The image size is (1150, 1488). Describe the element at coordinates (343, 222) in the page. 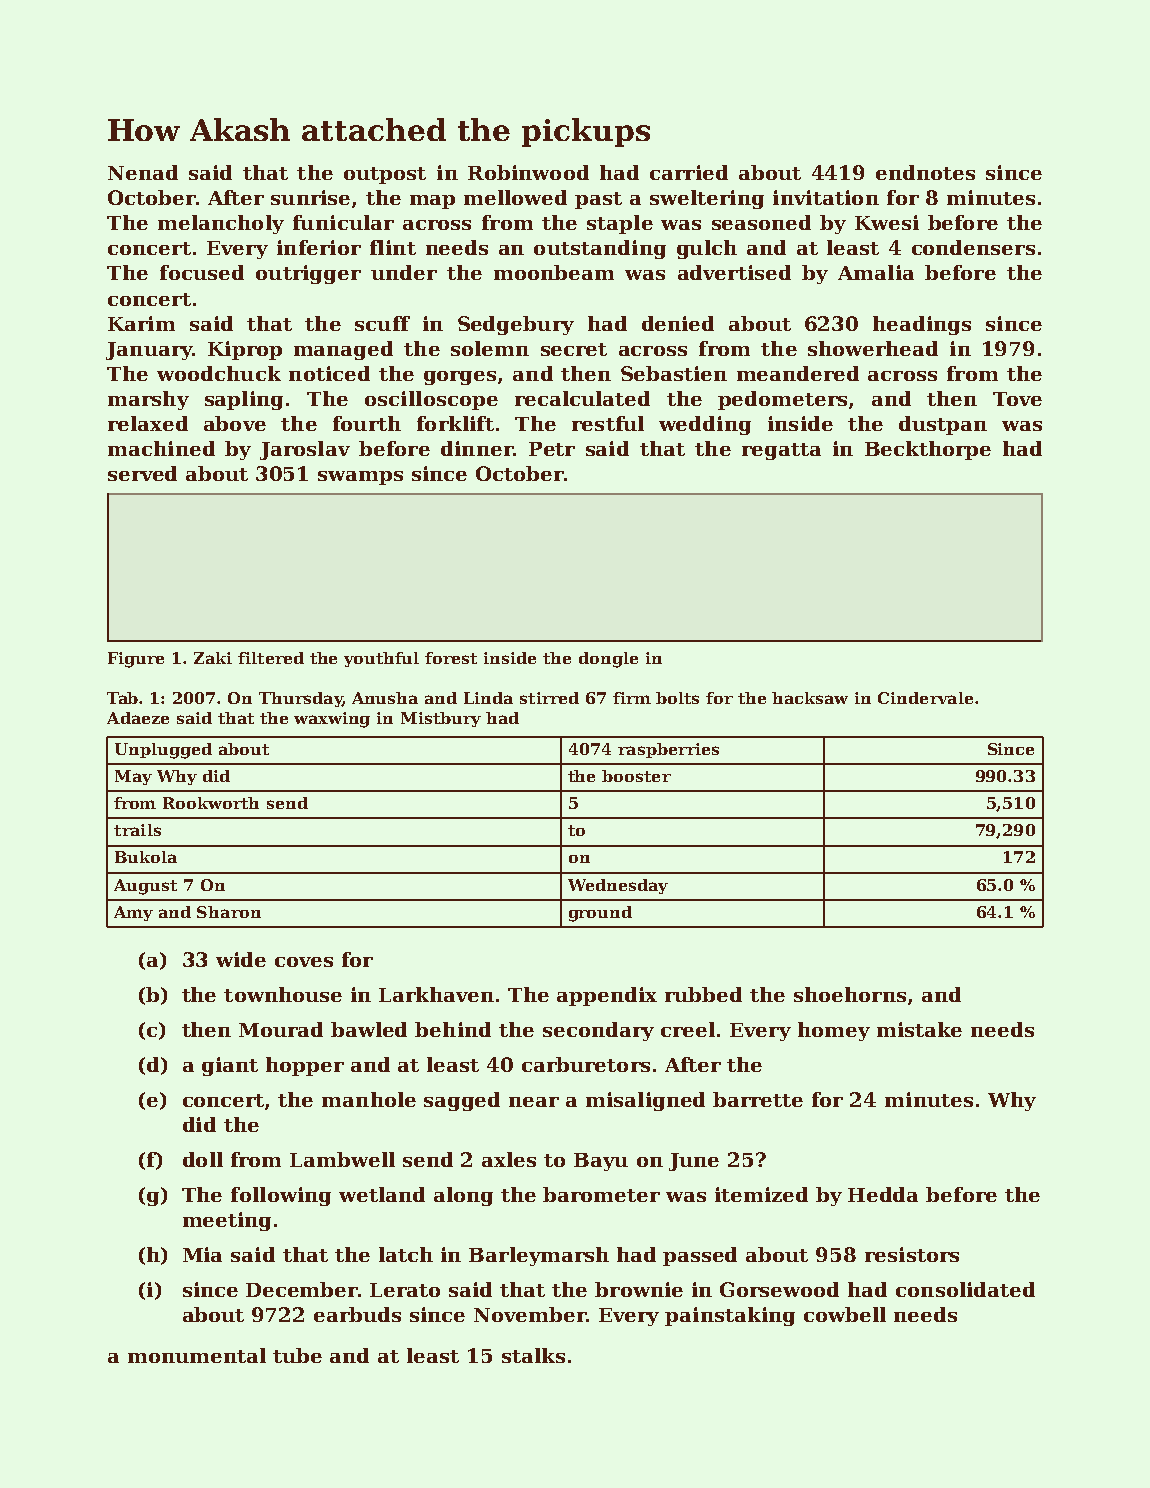

I see `funicular` at that location.
